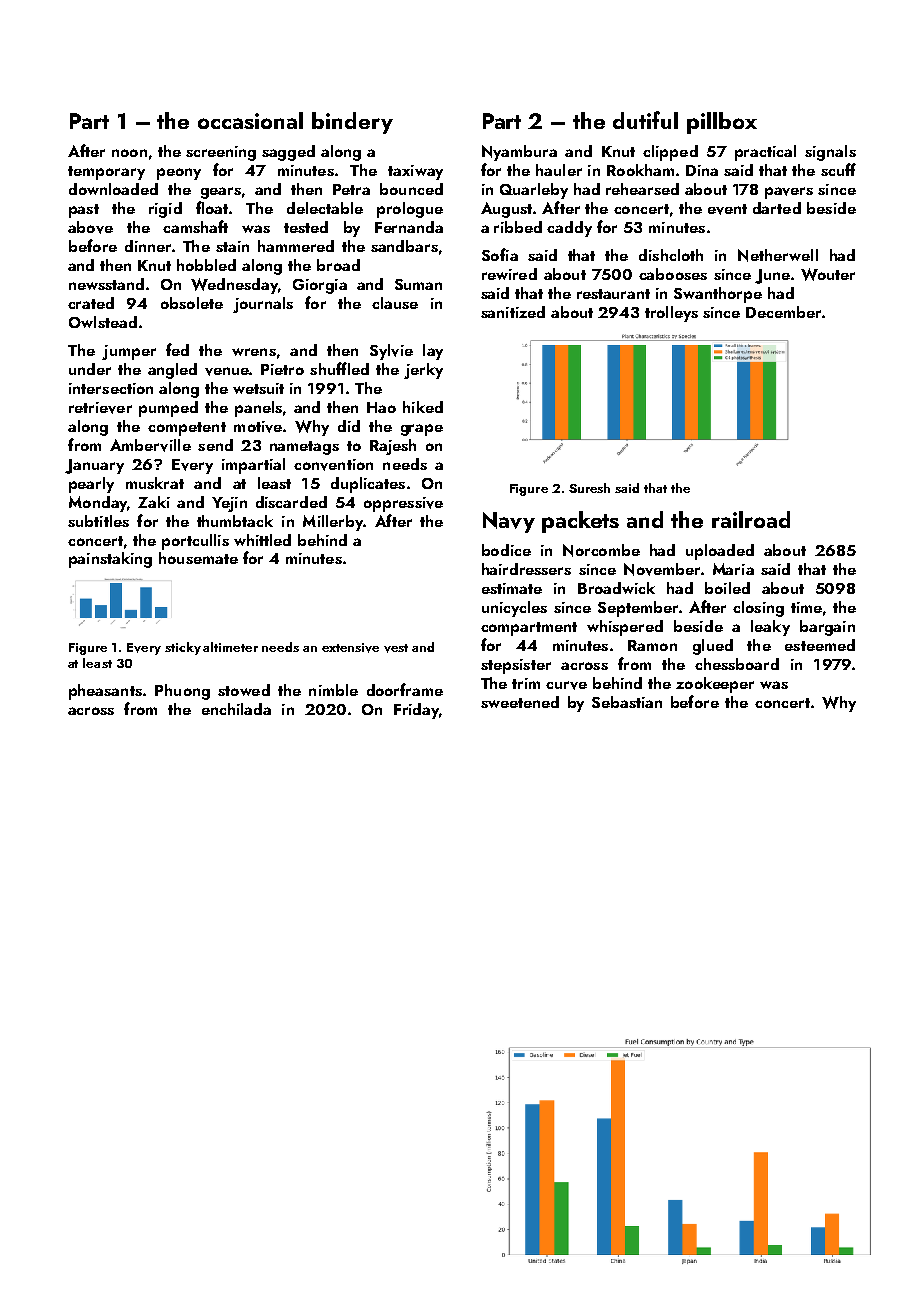 The height and width of the image is (1308, 924). What do you see at coordinates (177, 349) in the image?
I see `fed` at bounding box center [177, 349].
